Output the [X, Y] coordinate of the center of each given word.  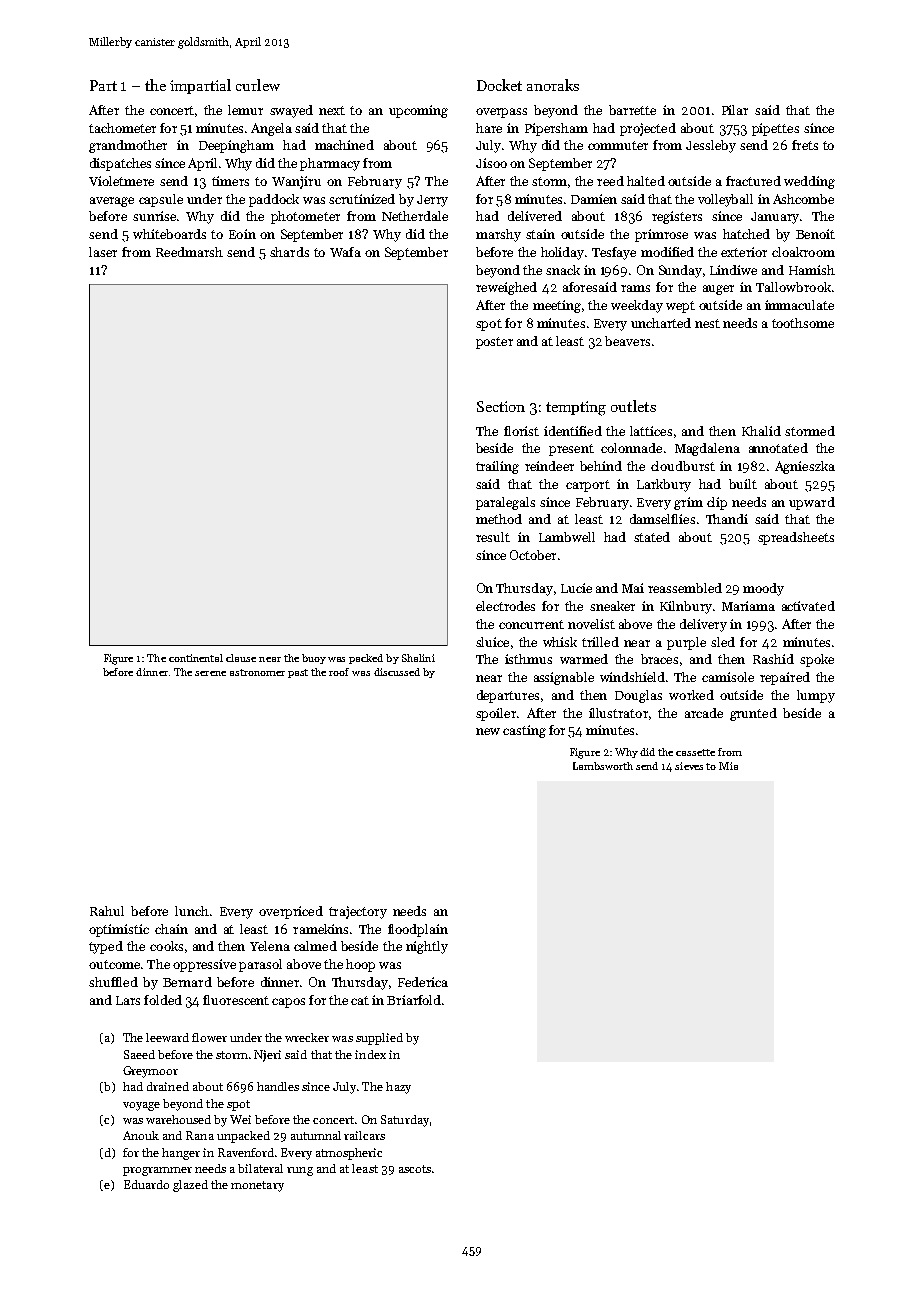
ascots [415, 1169]
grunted [753, 714]
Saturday [405, 1121]
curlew [258, 85]
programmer [157, 1171]
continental [196, 658]
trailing [497, 467]
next [332, 110]
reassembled [685, 588]
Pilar [735, 110]
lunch [192, 911]
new [488, 731]
